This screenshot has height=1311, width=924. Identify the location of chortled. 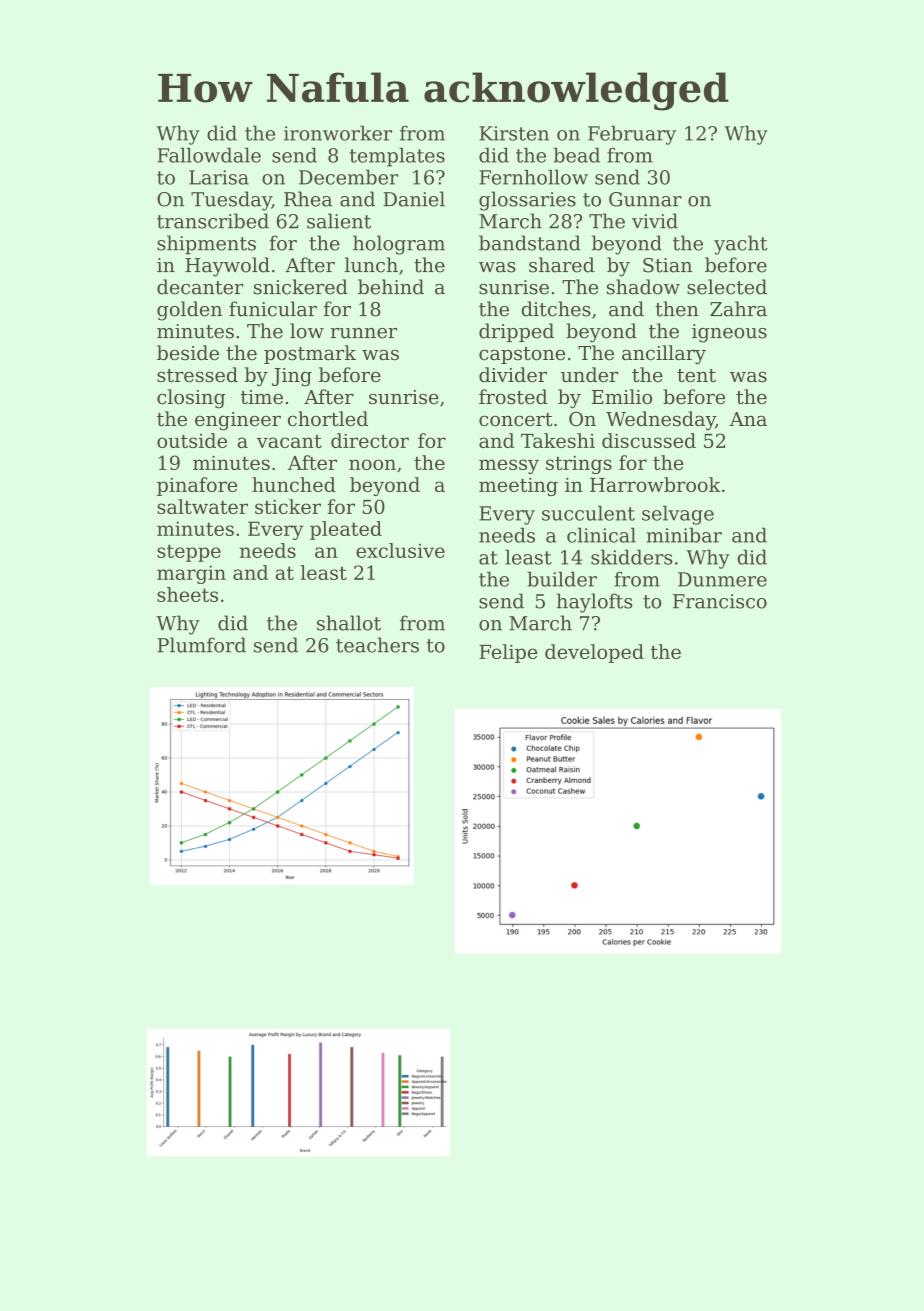
(328, 419).
